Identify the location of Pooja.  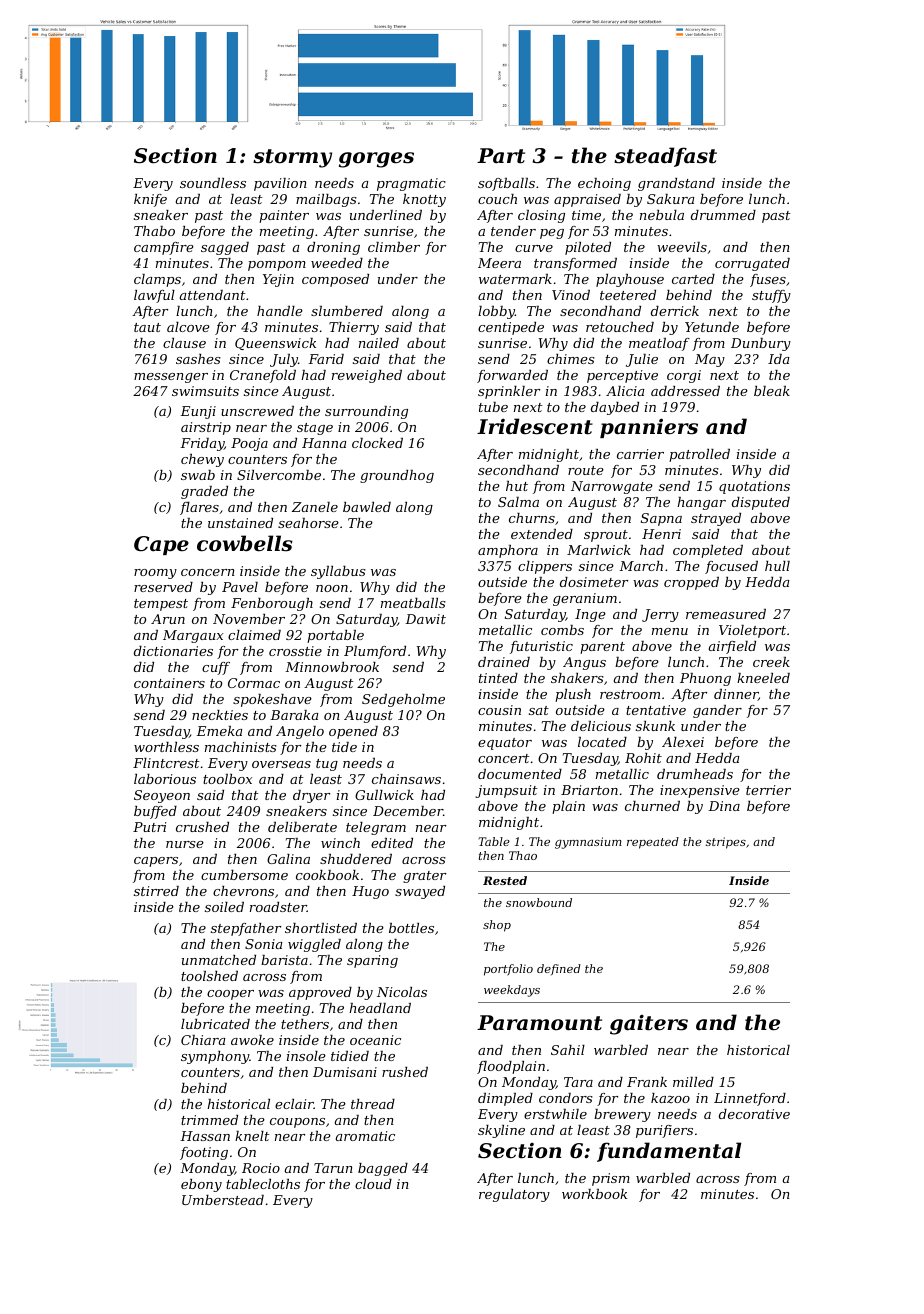
(249, 444).
